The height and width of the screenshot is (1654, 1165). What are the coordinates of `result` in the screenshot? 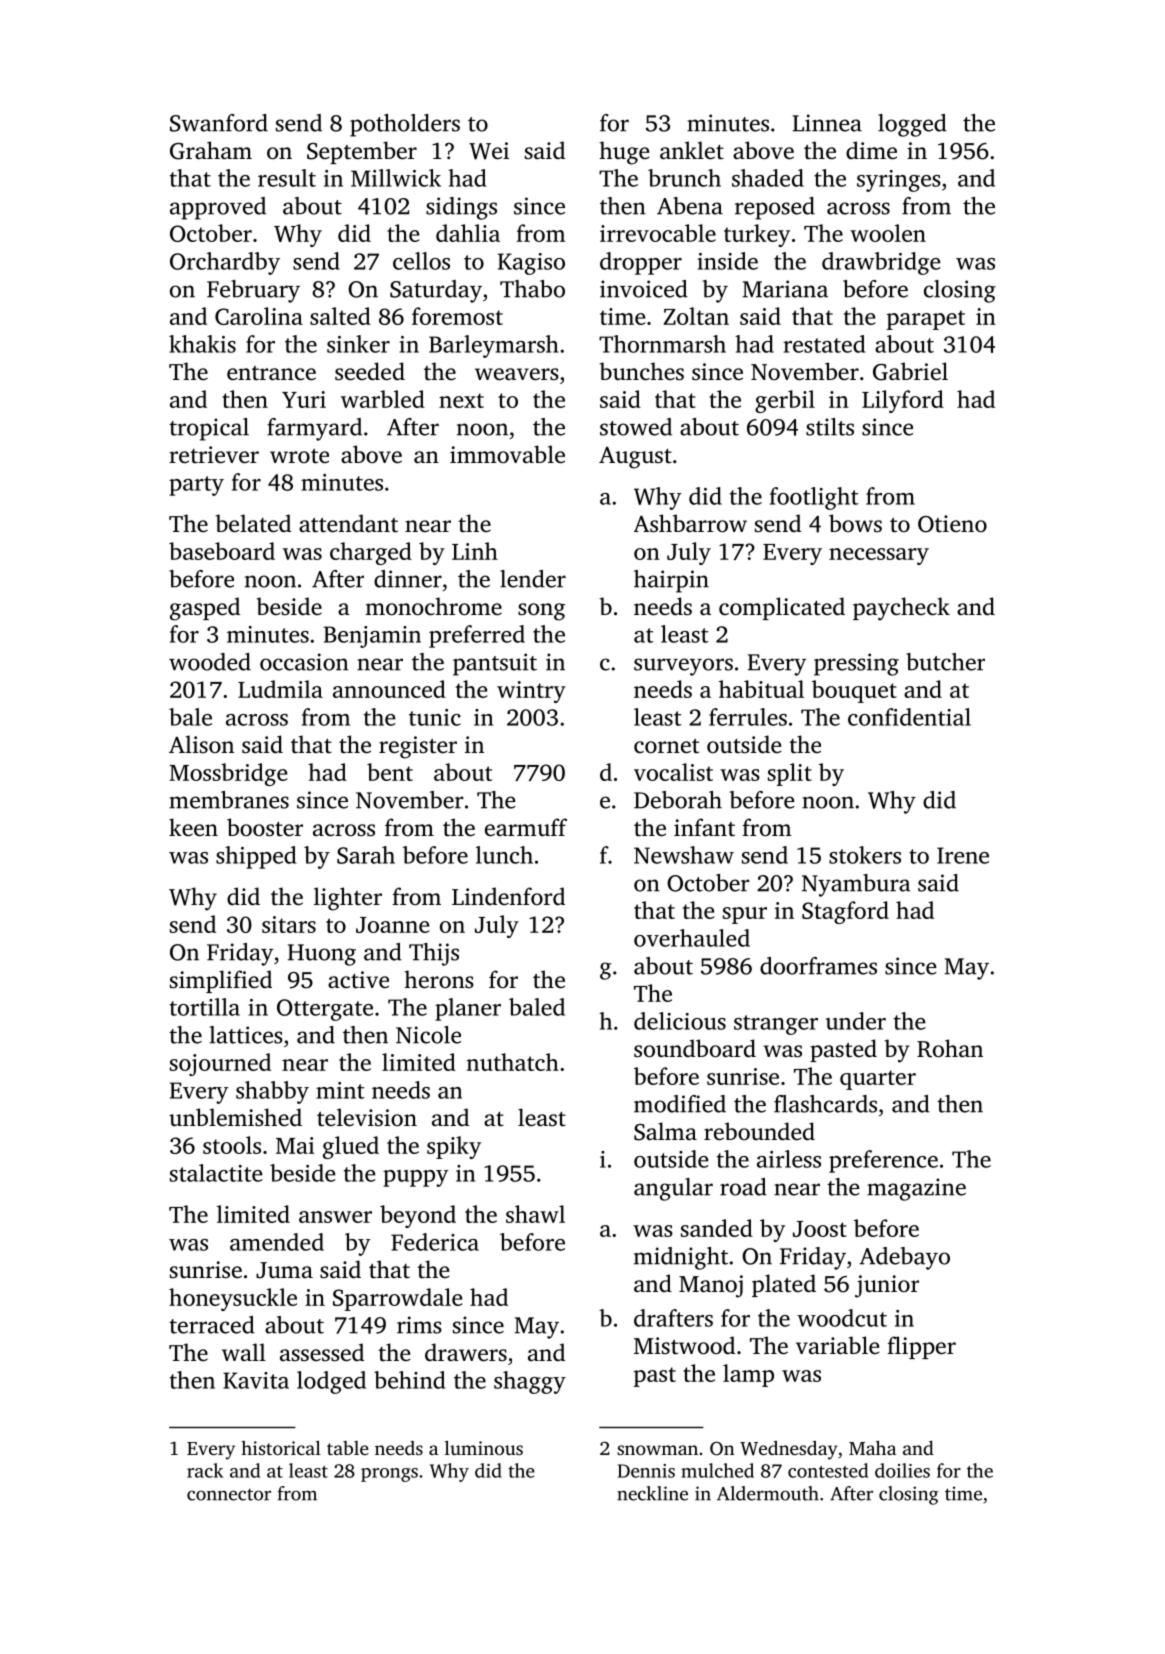 It's located at (287, 178).
